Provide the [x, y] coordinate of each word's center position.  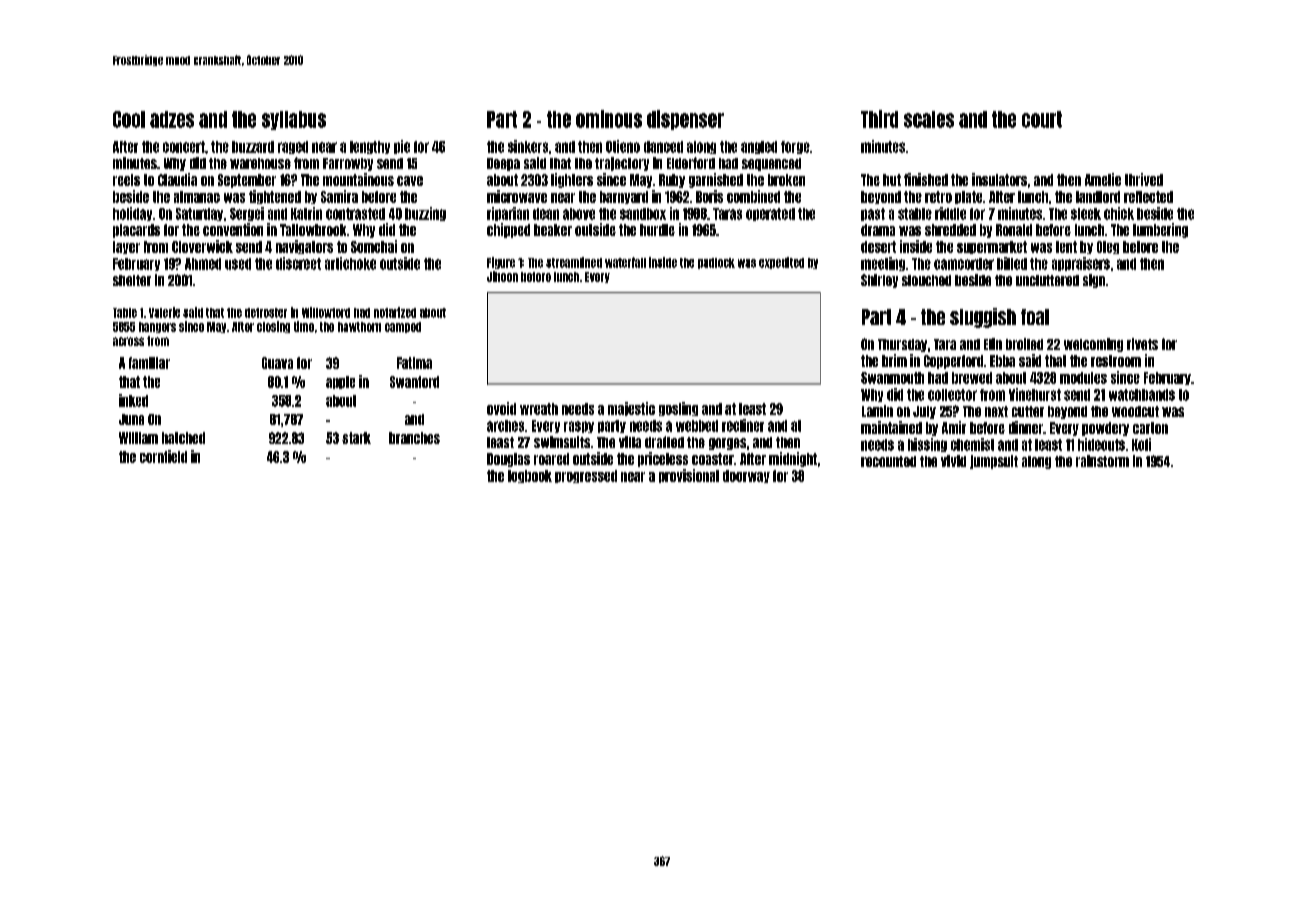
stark [356, 438]
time [304, 326]
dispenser [685, 120]
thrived [1144, 179]
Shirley [879, 281]
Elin [993, 344]
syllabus [294, 120]
